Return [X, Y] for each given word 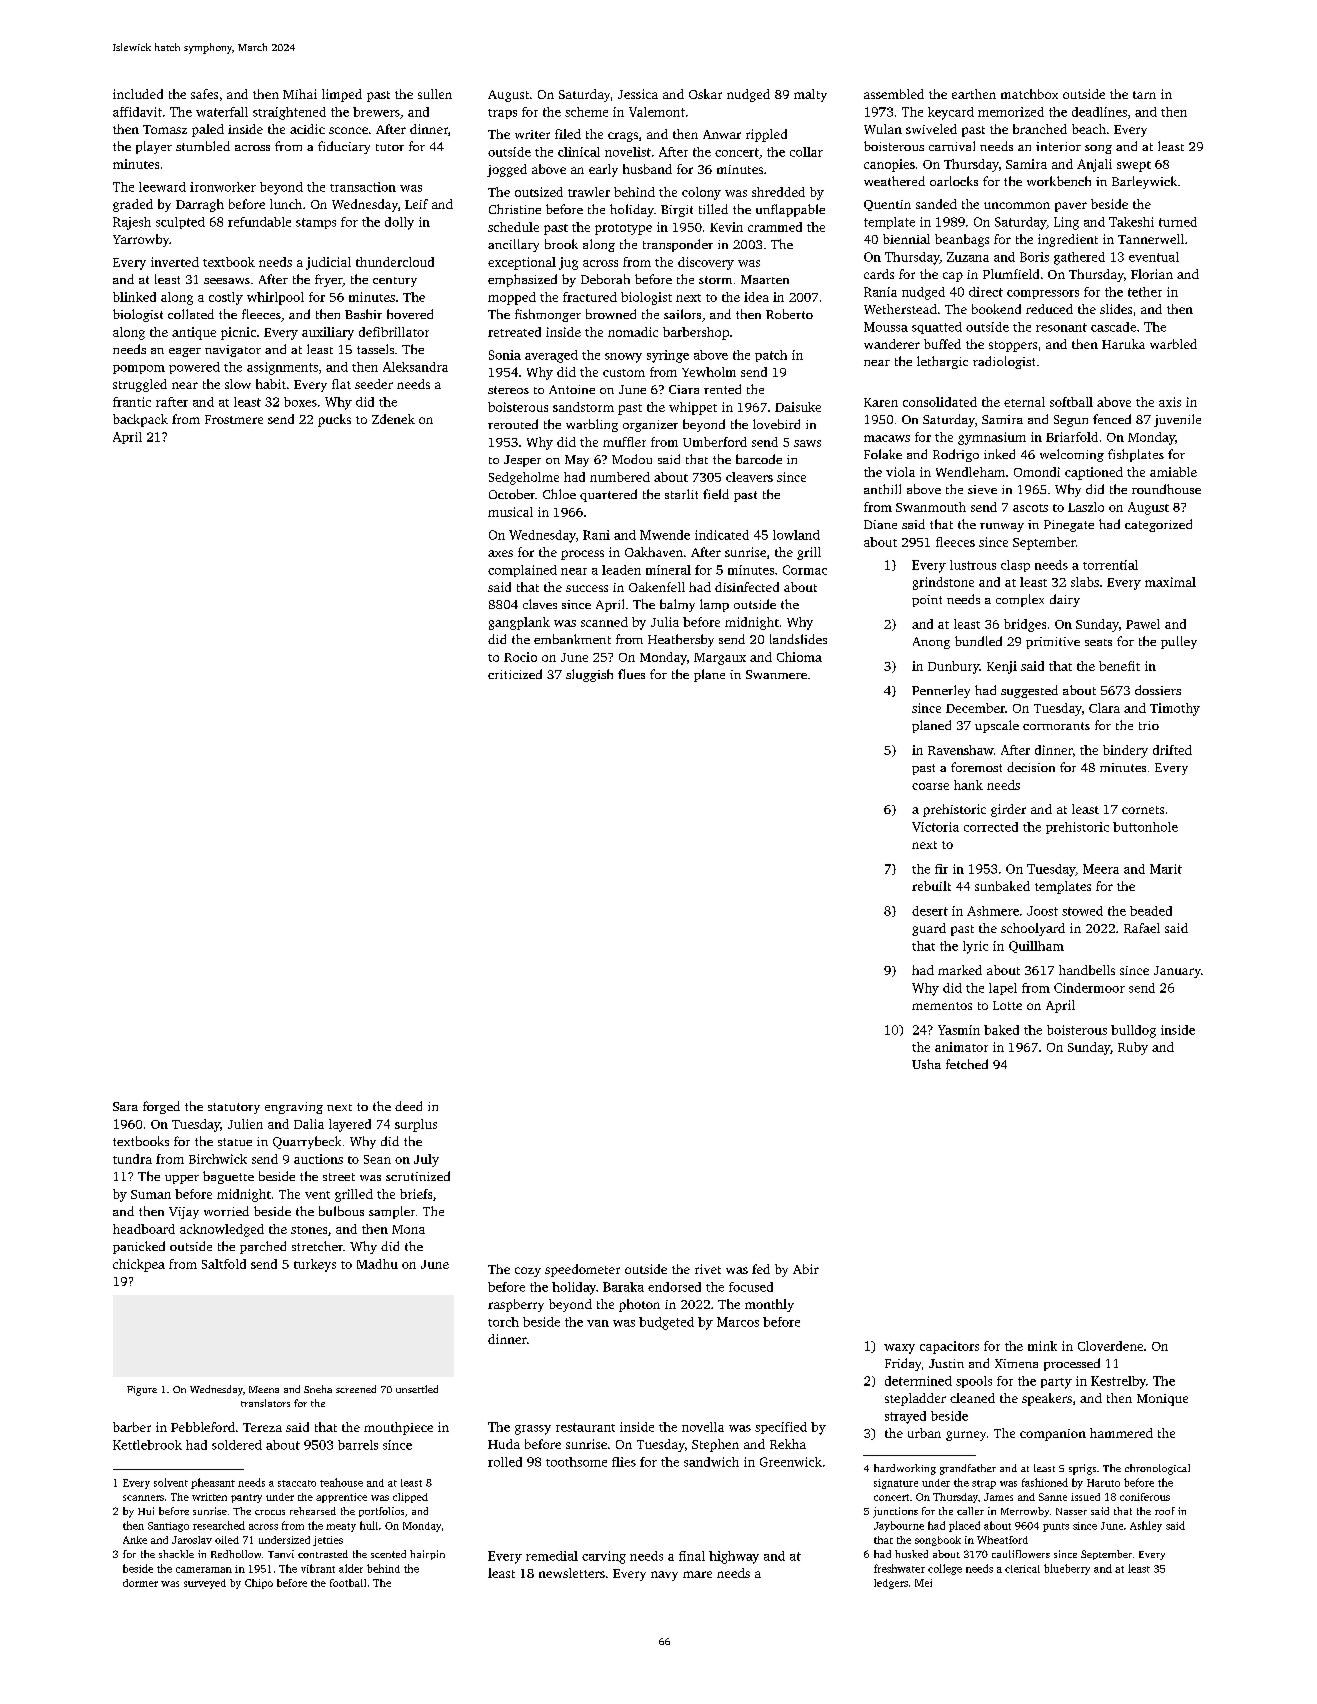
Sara [125, 1106]
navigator [233, 351]
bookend [996, 309]
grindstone [943, 583]
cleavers [749, 477]
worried [226, 1211]
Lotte [1007, 1005]
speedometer [582, 1270]
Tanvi [281, 1554]
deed [408, 1106]
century [395, 282]
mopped [512, 298]
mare [697, 1574]
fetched [967, 1064]
